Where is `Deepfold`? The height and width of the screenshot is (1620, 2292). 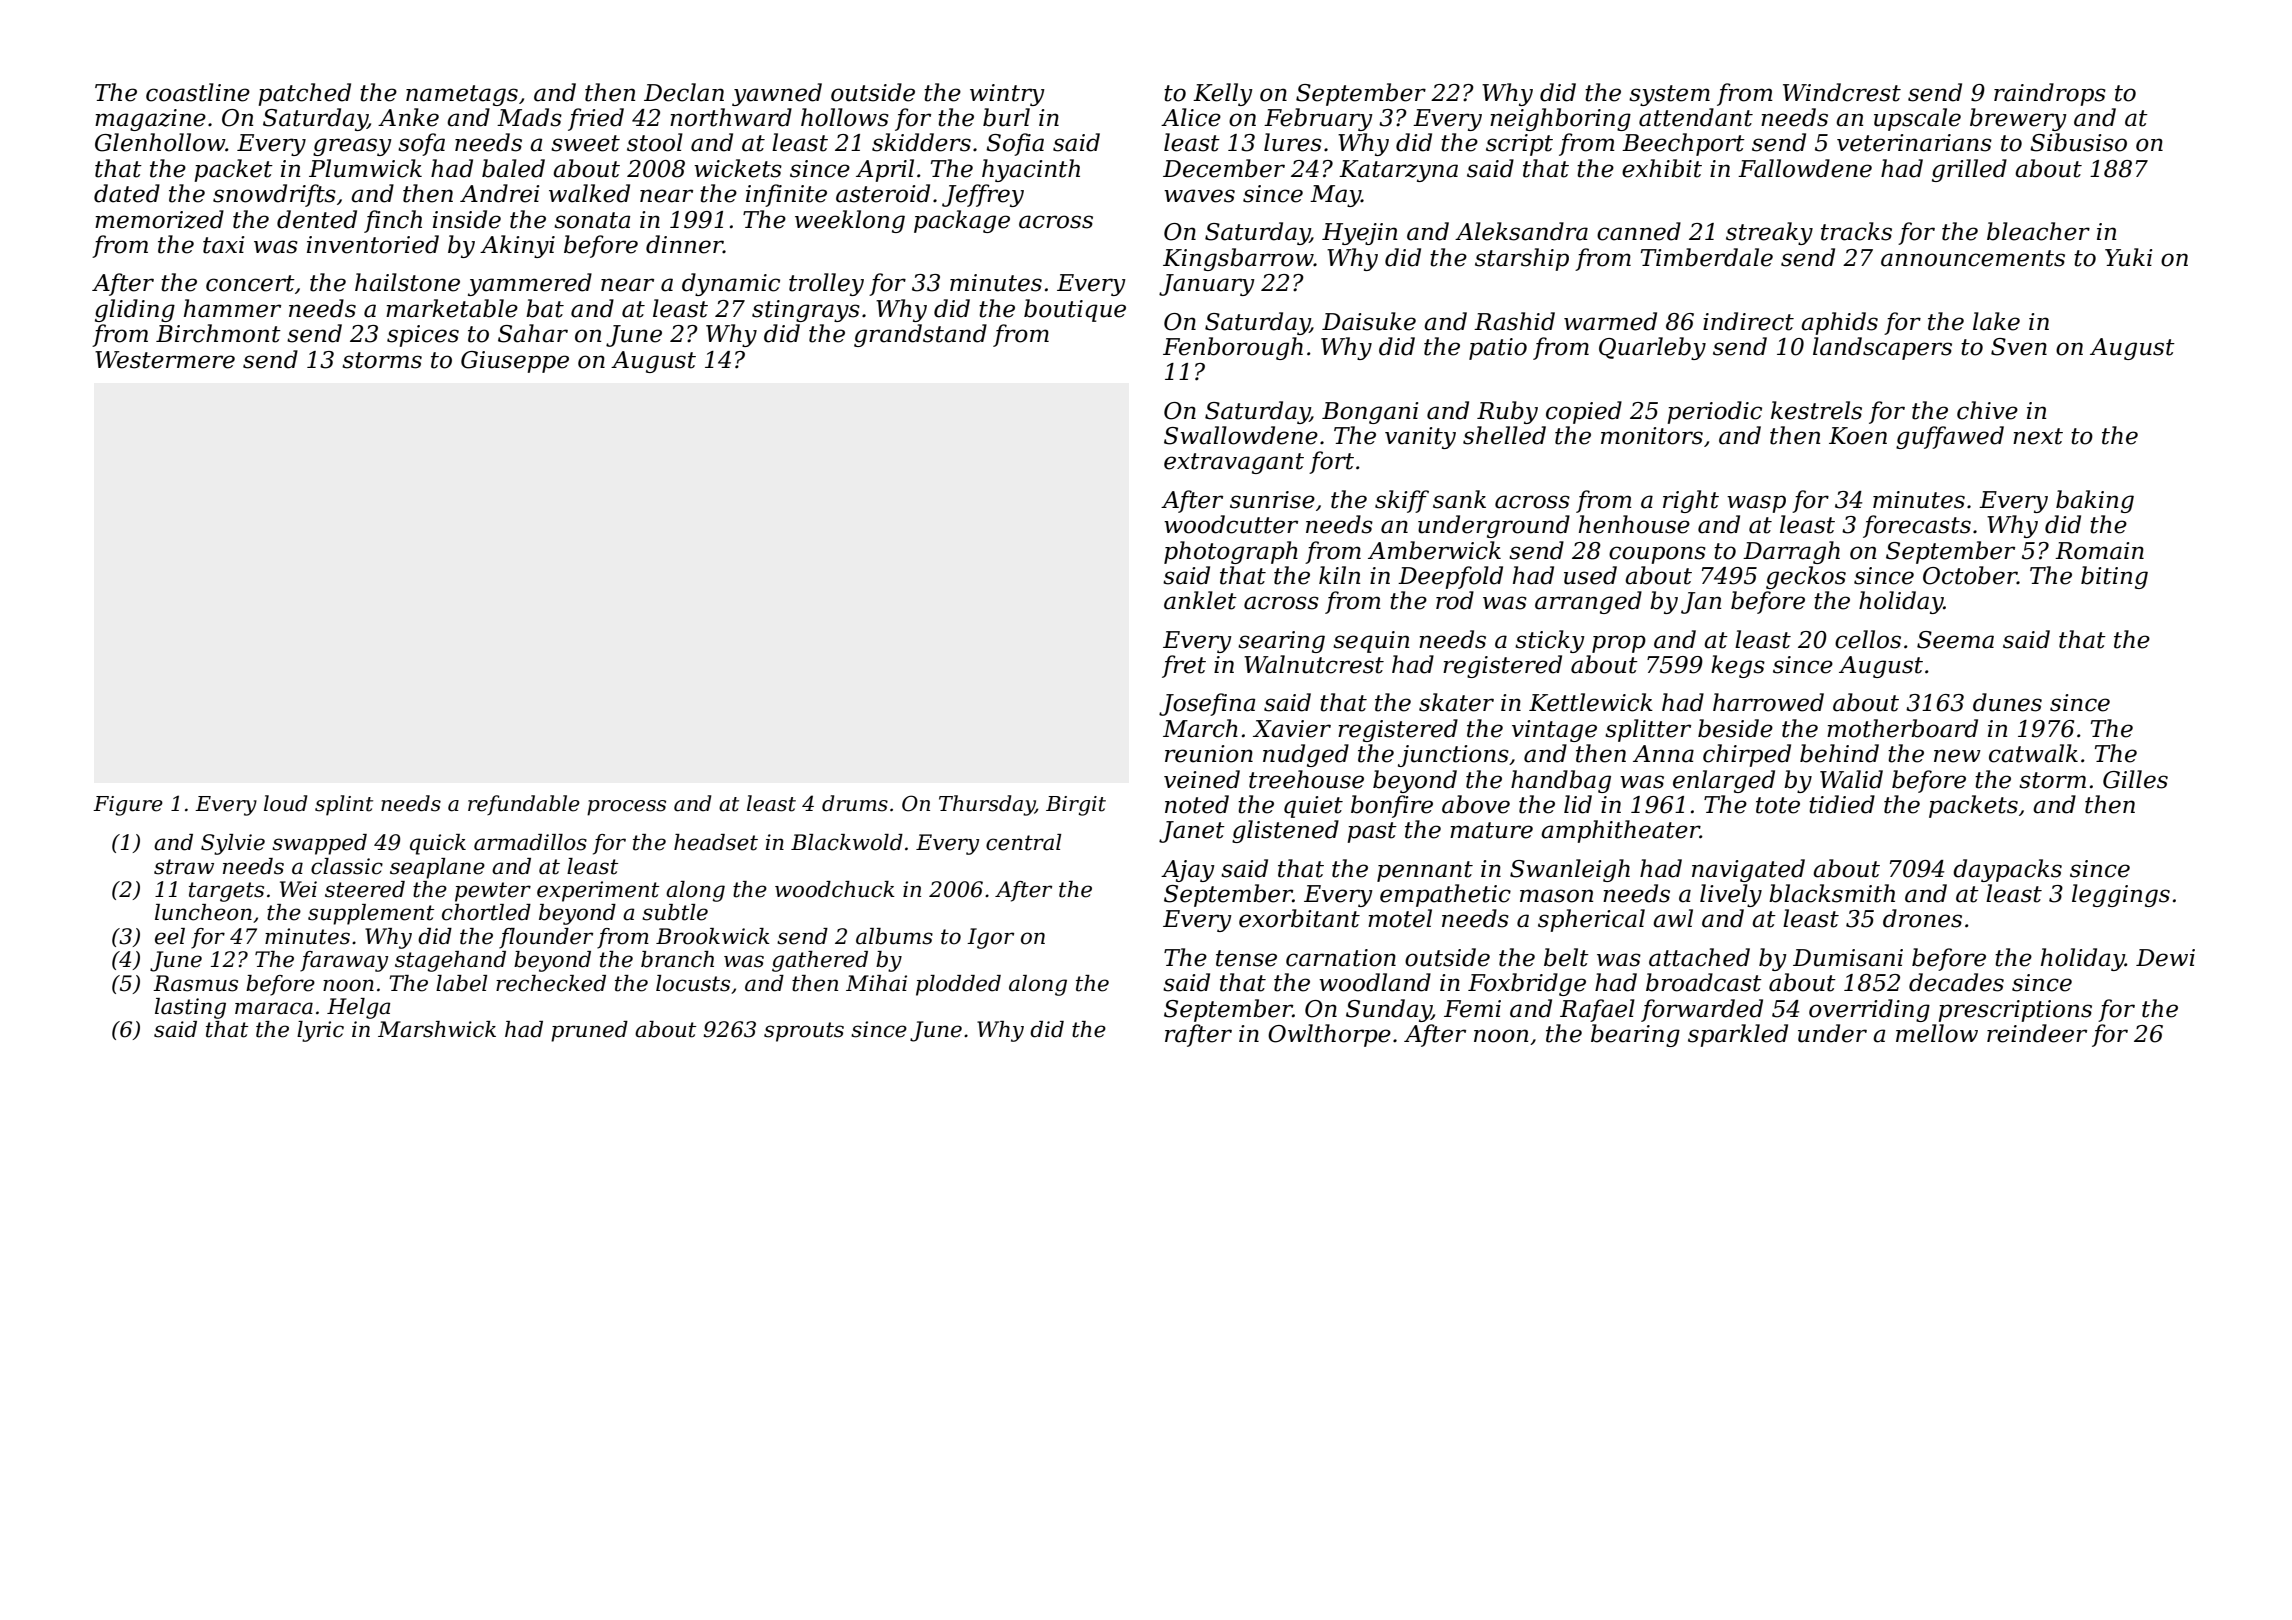 Deepfold is located at coordinates (1450, 577).
